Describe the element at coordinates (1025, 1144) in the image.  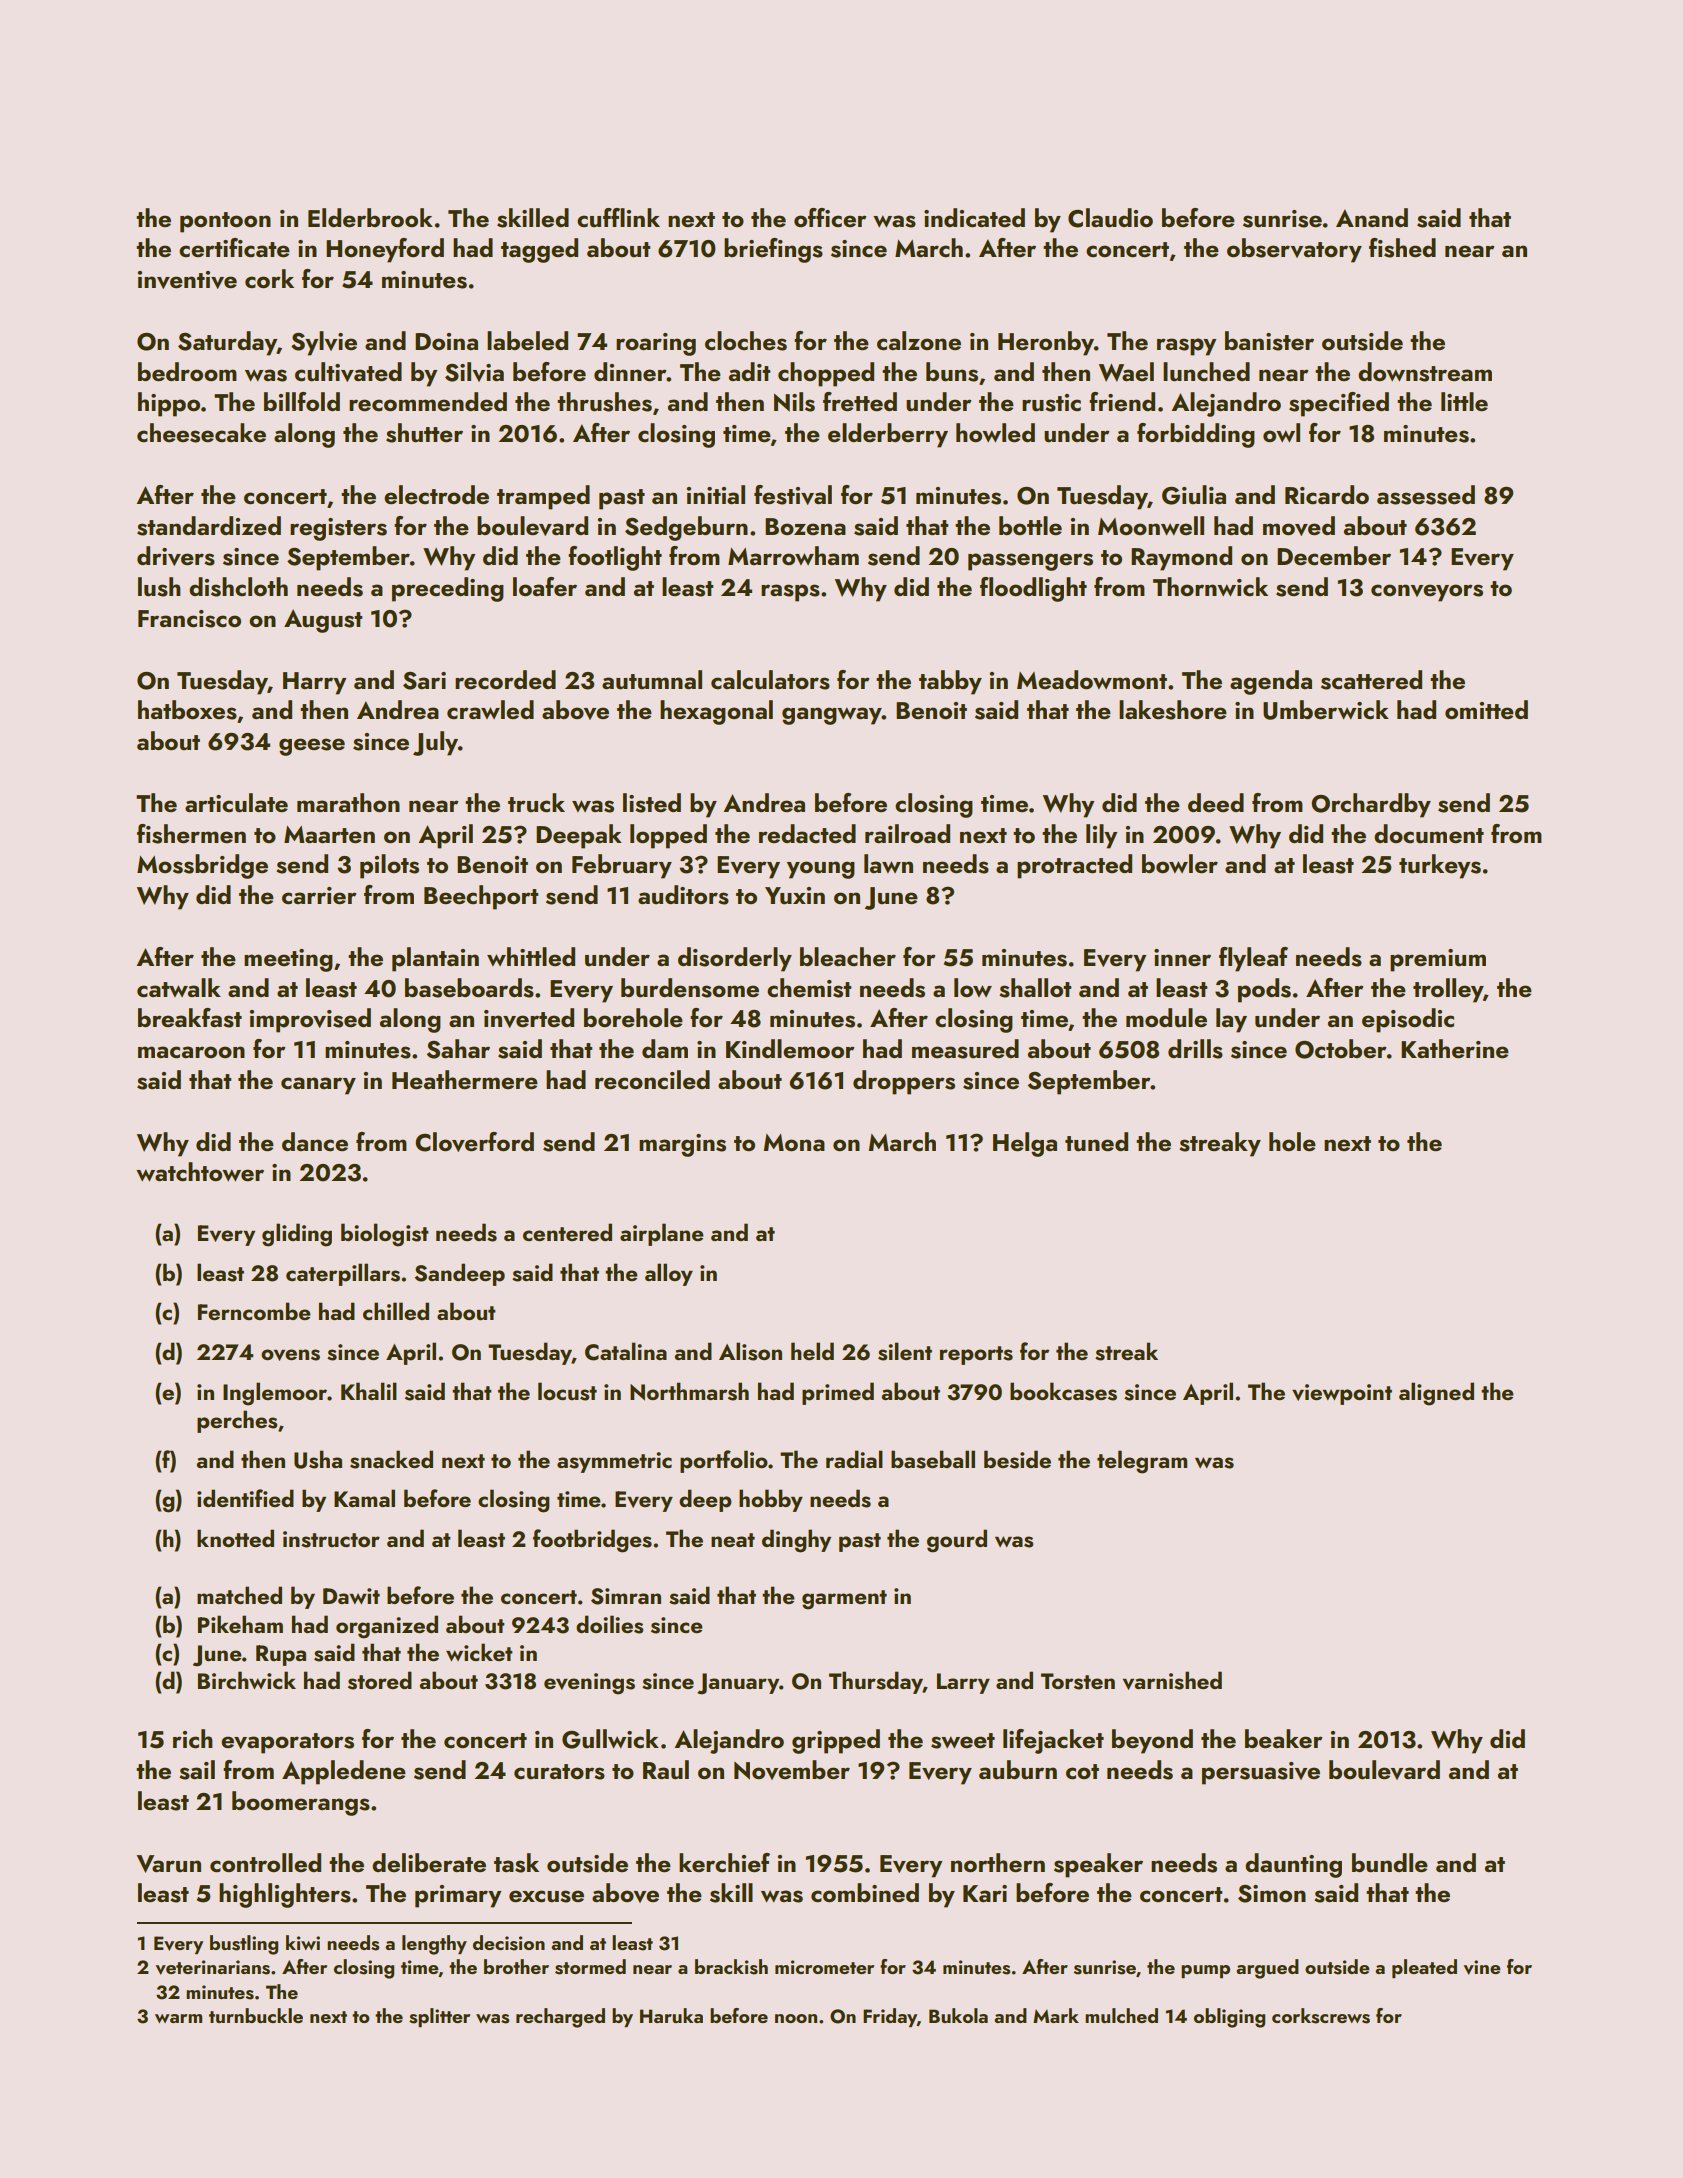
I see `Helga` at that location.
